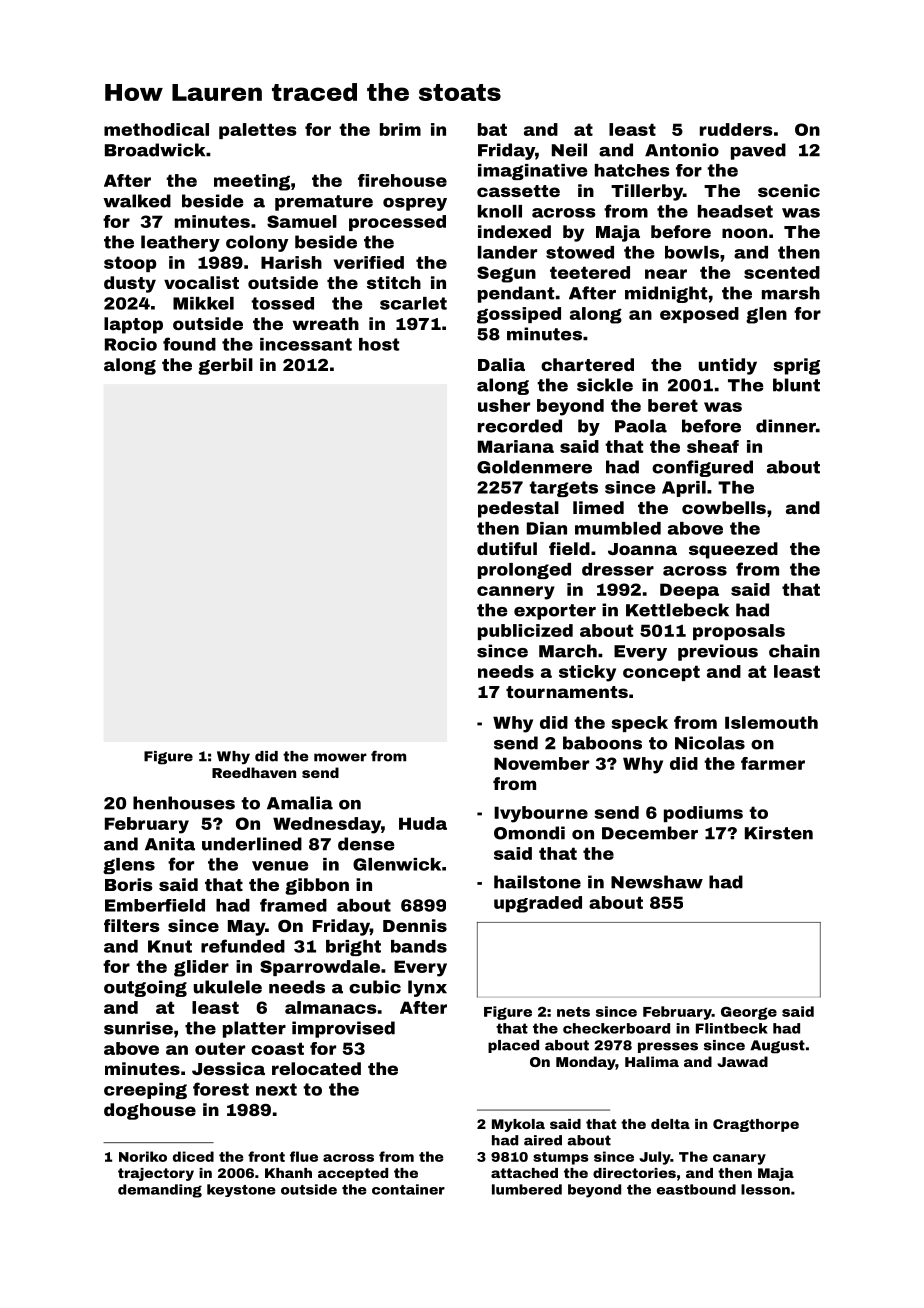 The image size is (924, 1308). Describe the element at coordinates (733, 550) in the screenshot. I see `squeezed` at that location.
